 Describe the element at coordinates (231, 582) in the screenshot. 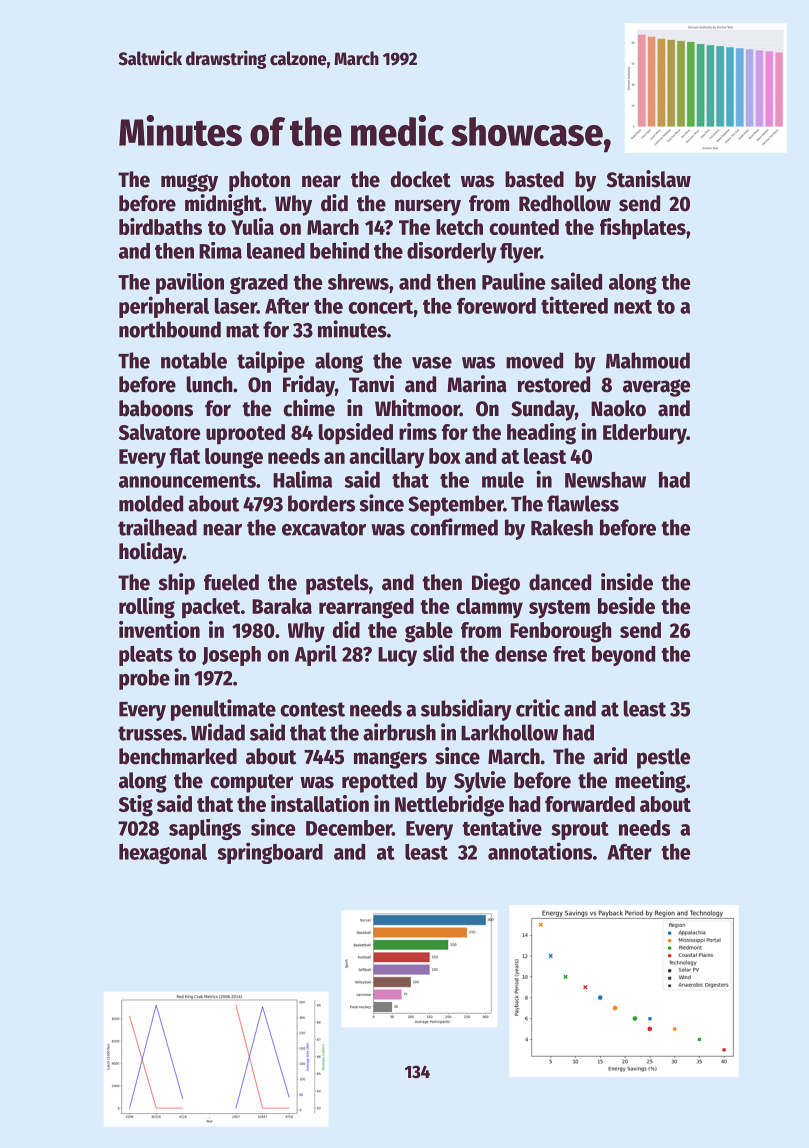

I see `fueled` at that location.
